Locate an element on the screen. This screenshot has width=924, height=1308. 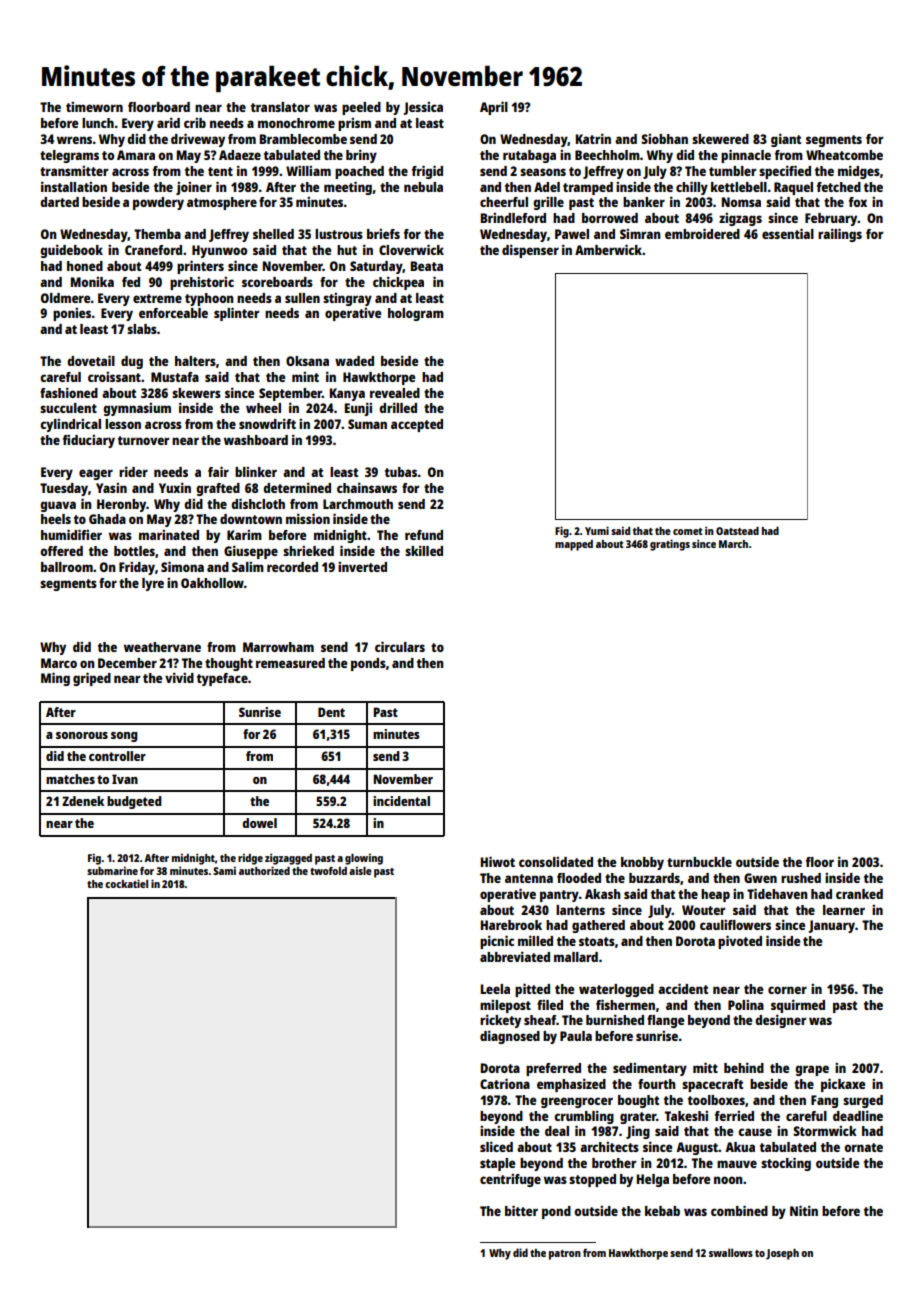
Oatstead is located at coordinates (737, 531).
